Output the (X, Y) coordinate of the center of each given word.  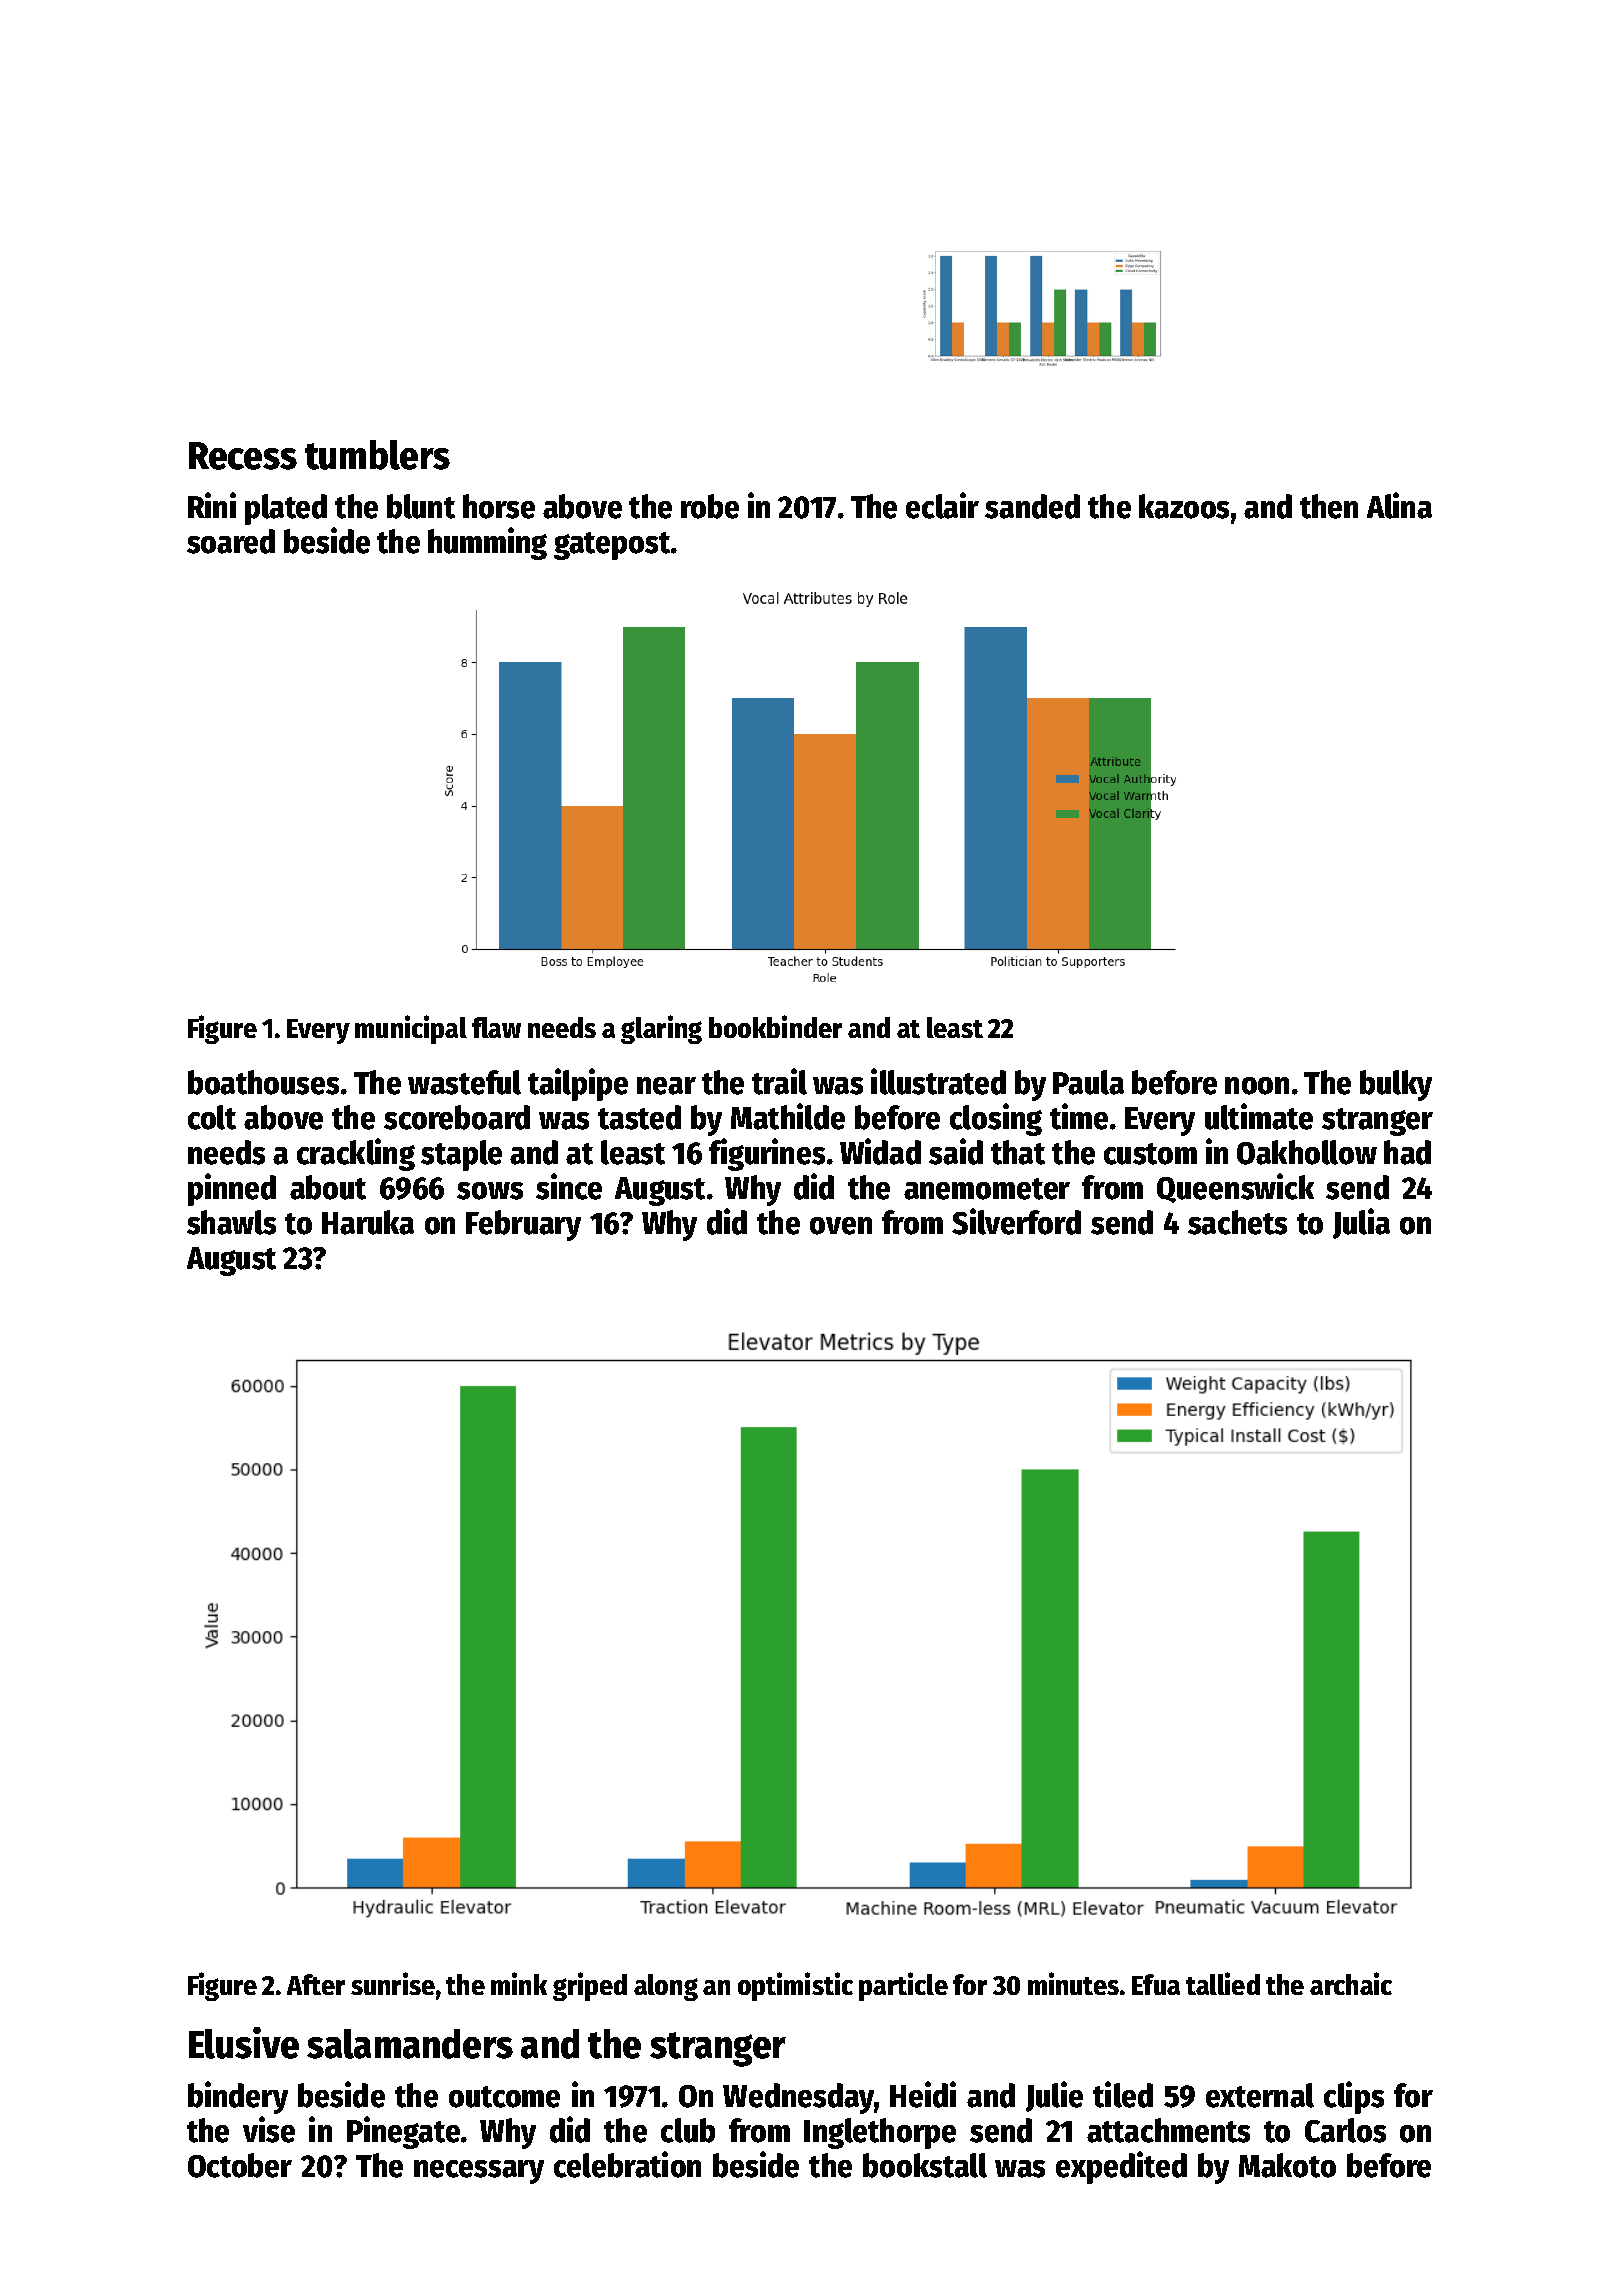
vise (269, 2129)
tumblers (377, 455)
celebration (627, 2164)
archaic (1351, 1983)
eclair (942, 505)
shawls (231, 1222)
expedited (1121, 2167)
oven (841, 1226)
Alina (1399, 505)
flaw (496, 1027)
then (1329, 506)
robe (710, 506)
